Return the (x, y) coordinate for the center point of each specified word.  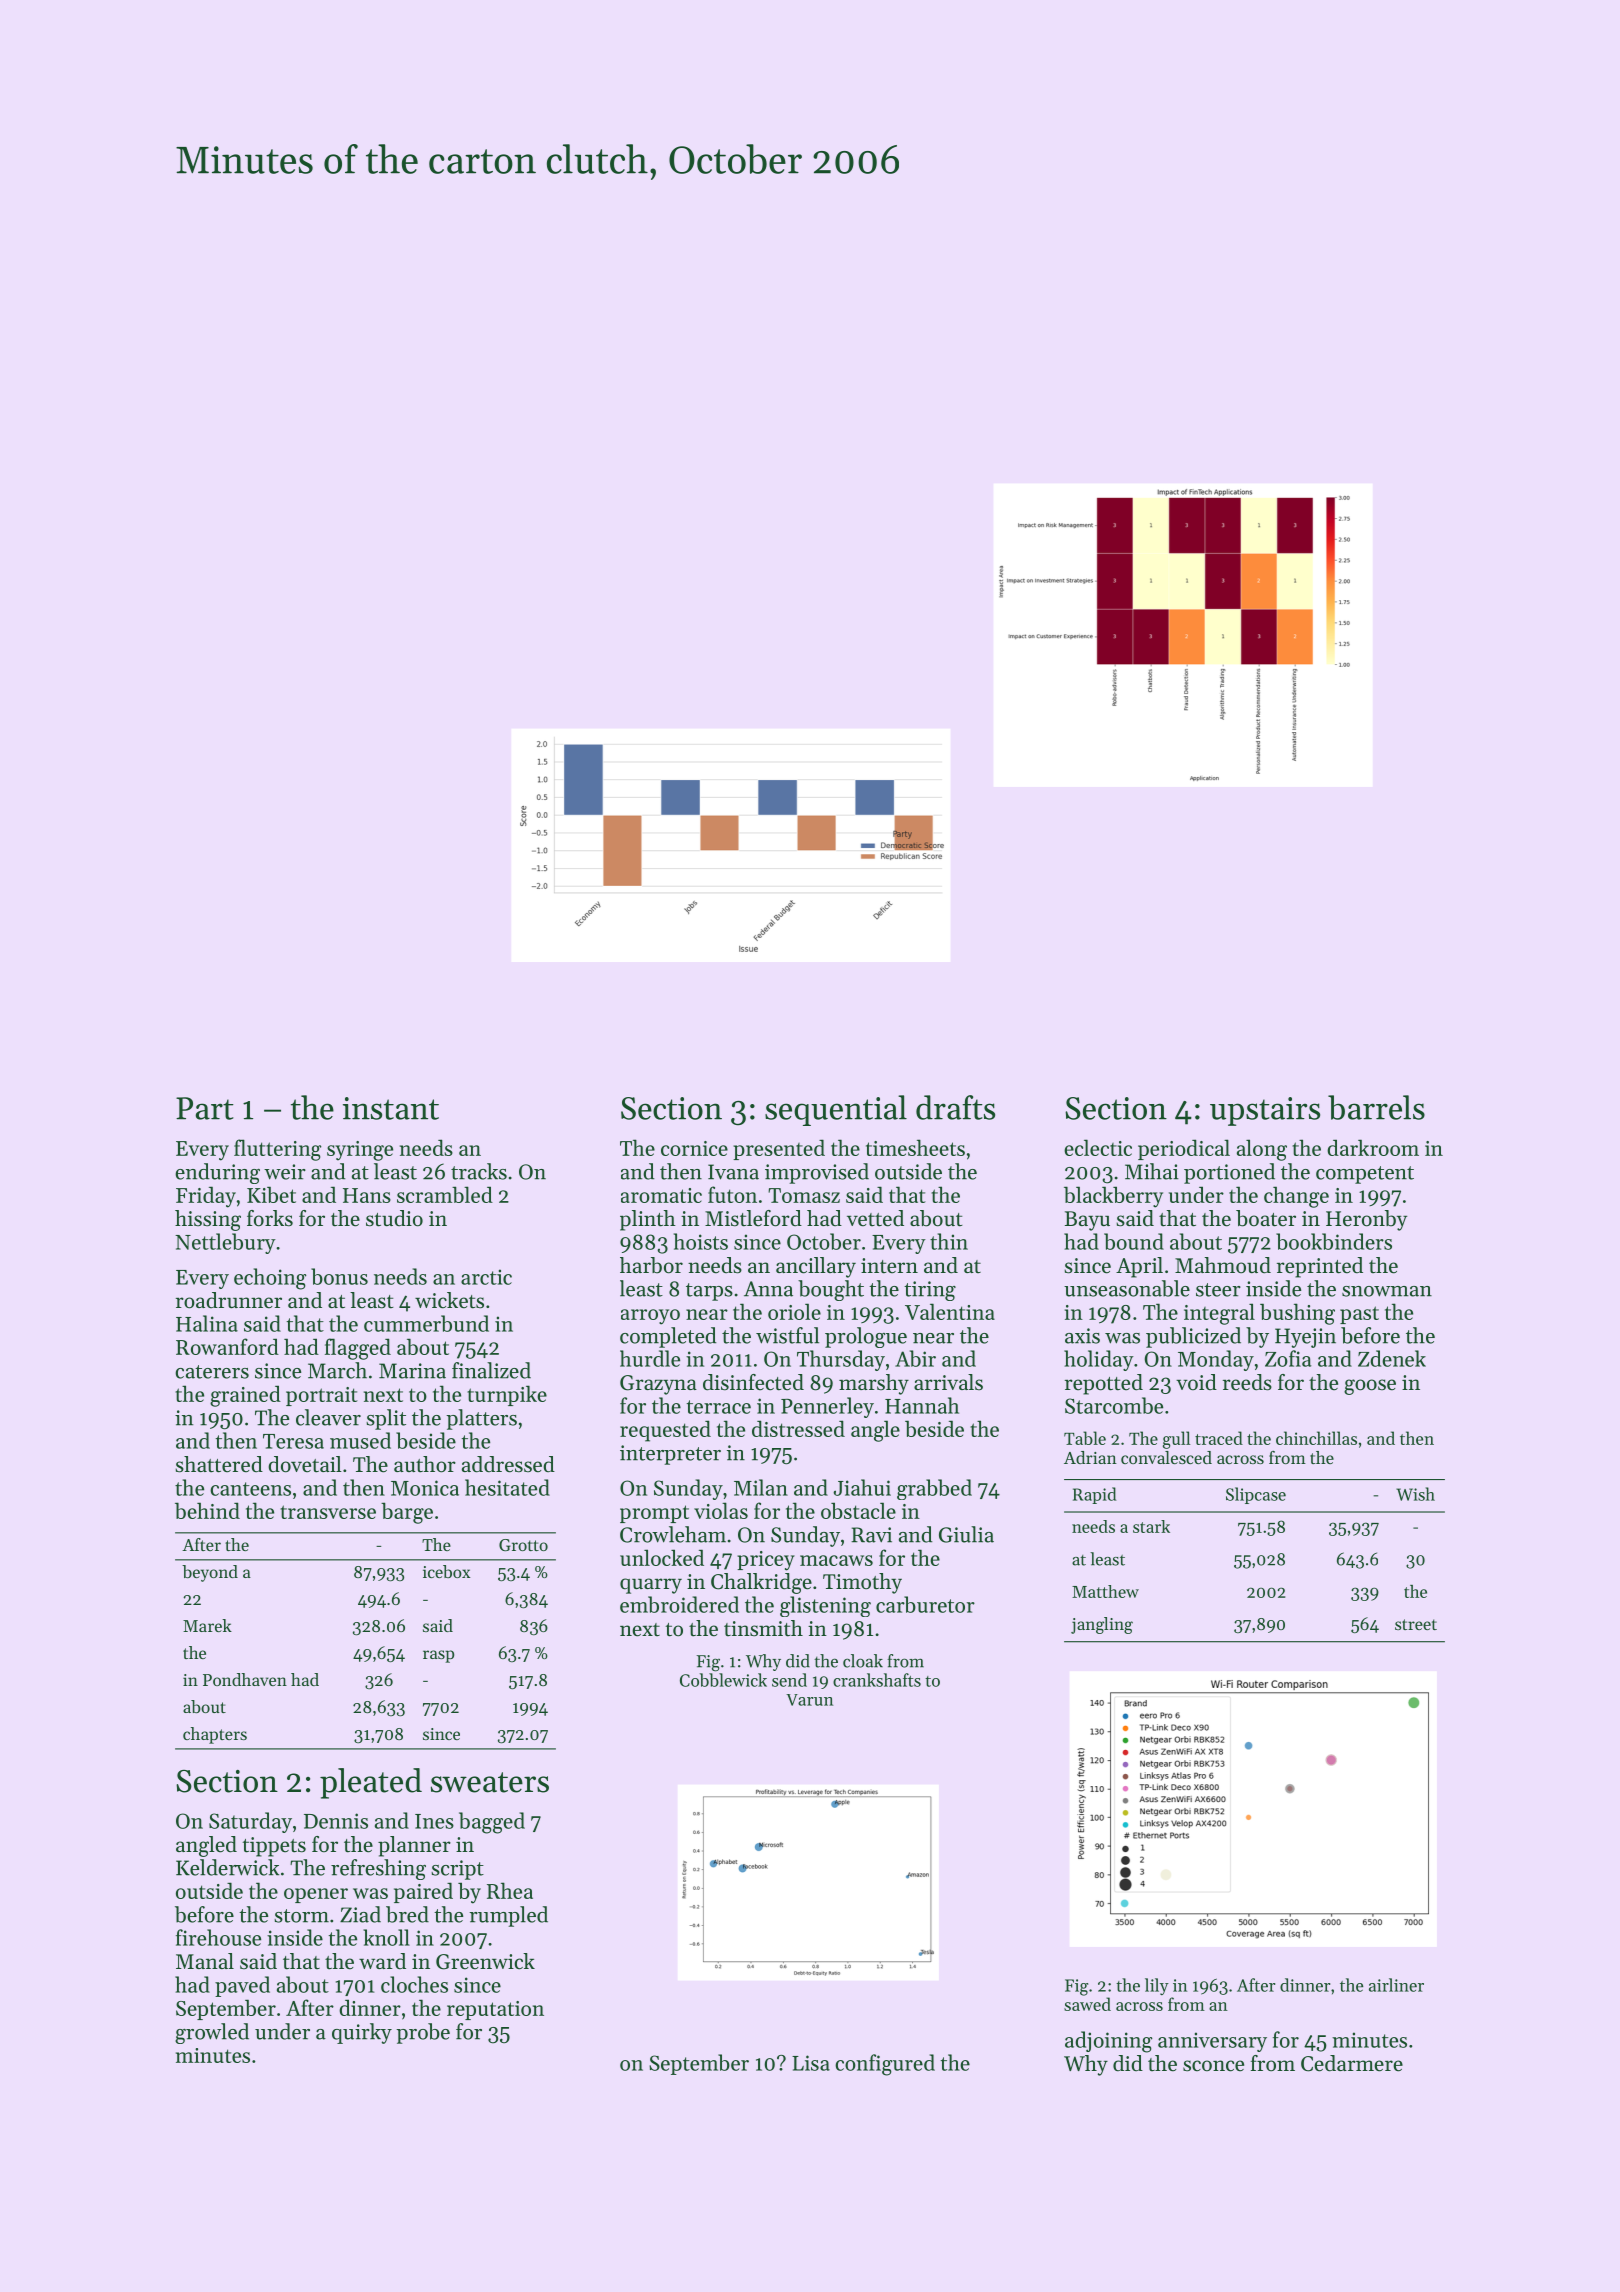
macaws (836, 1560)
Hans (367, 1195)
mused (360, 1440)
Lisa (811, 2063)
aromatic (661, 1195)
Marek (207, 1625)
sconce (1213, 2066)
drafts (955, 1107)
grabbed (934, 1489)
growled (212, 2033)
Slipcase (1256, 1495)
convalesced (1166, 1457)
